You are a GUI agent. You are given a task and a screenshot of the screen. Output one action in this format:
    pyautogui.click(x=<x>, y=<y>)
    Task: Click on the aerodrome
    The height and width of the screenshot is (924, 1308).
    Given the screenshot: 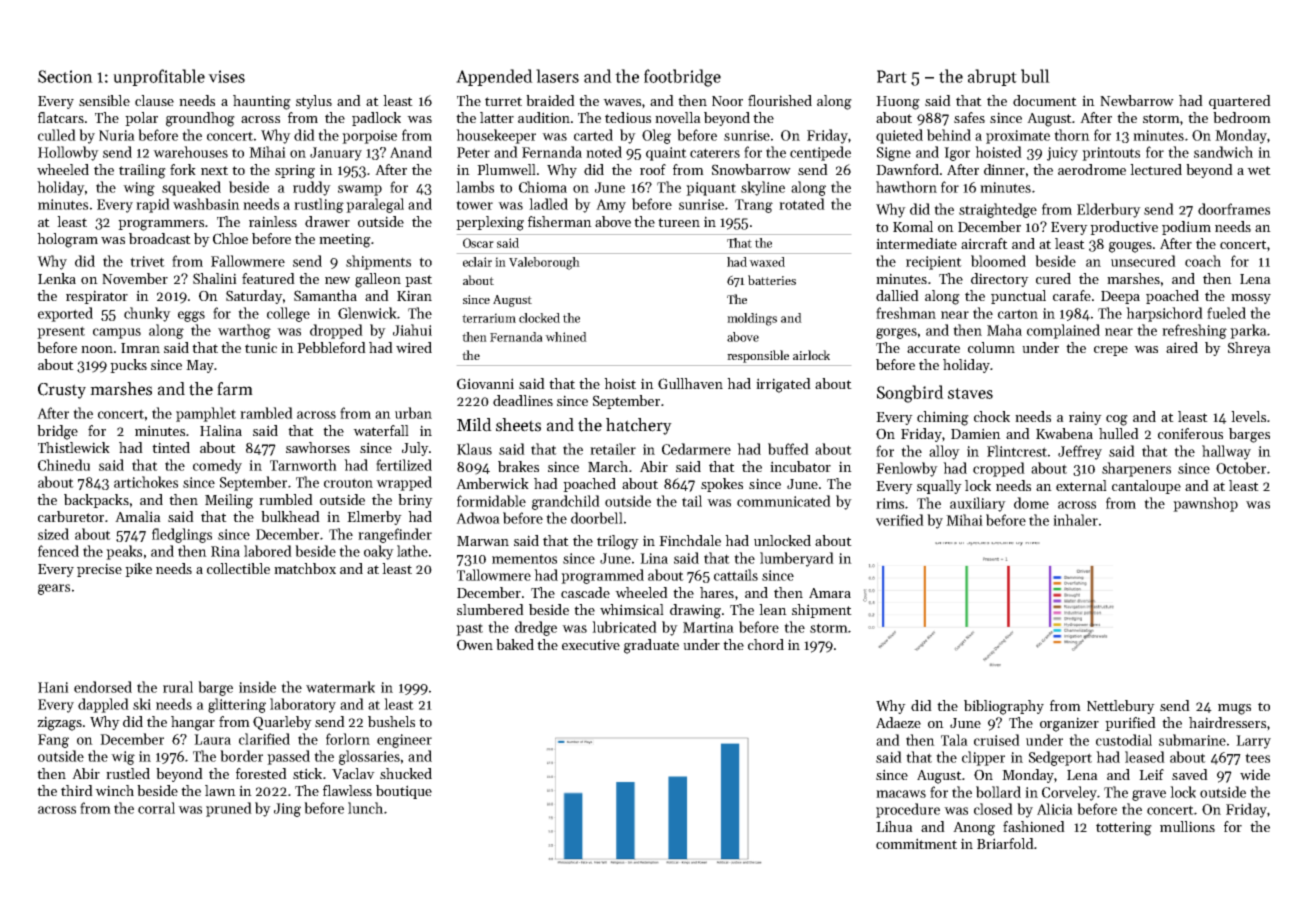 What is the action you would take?
    pyautogui.click(x=1092, y=169)
